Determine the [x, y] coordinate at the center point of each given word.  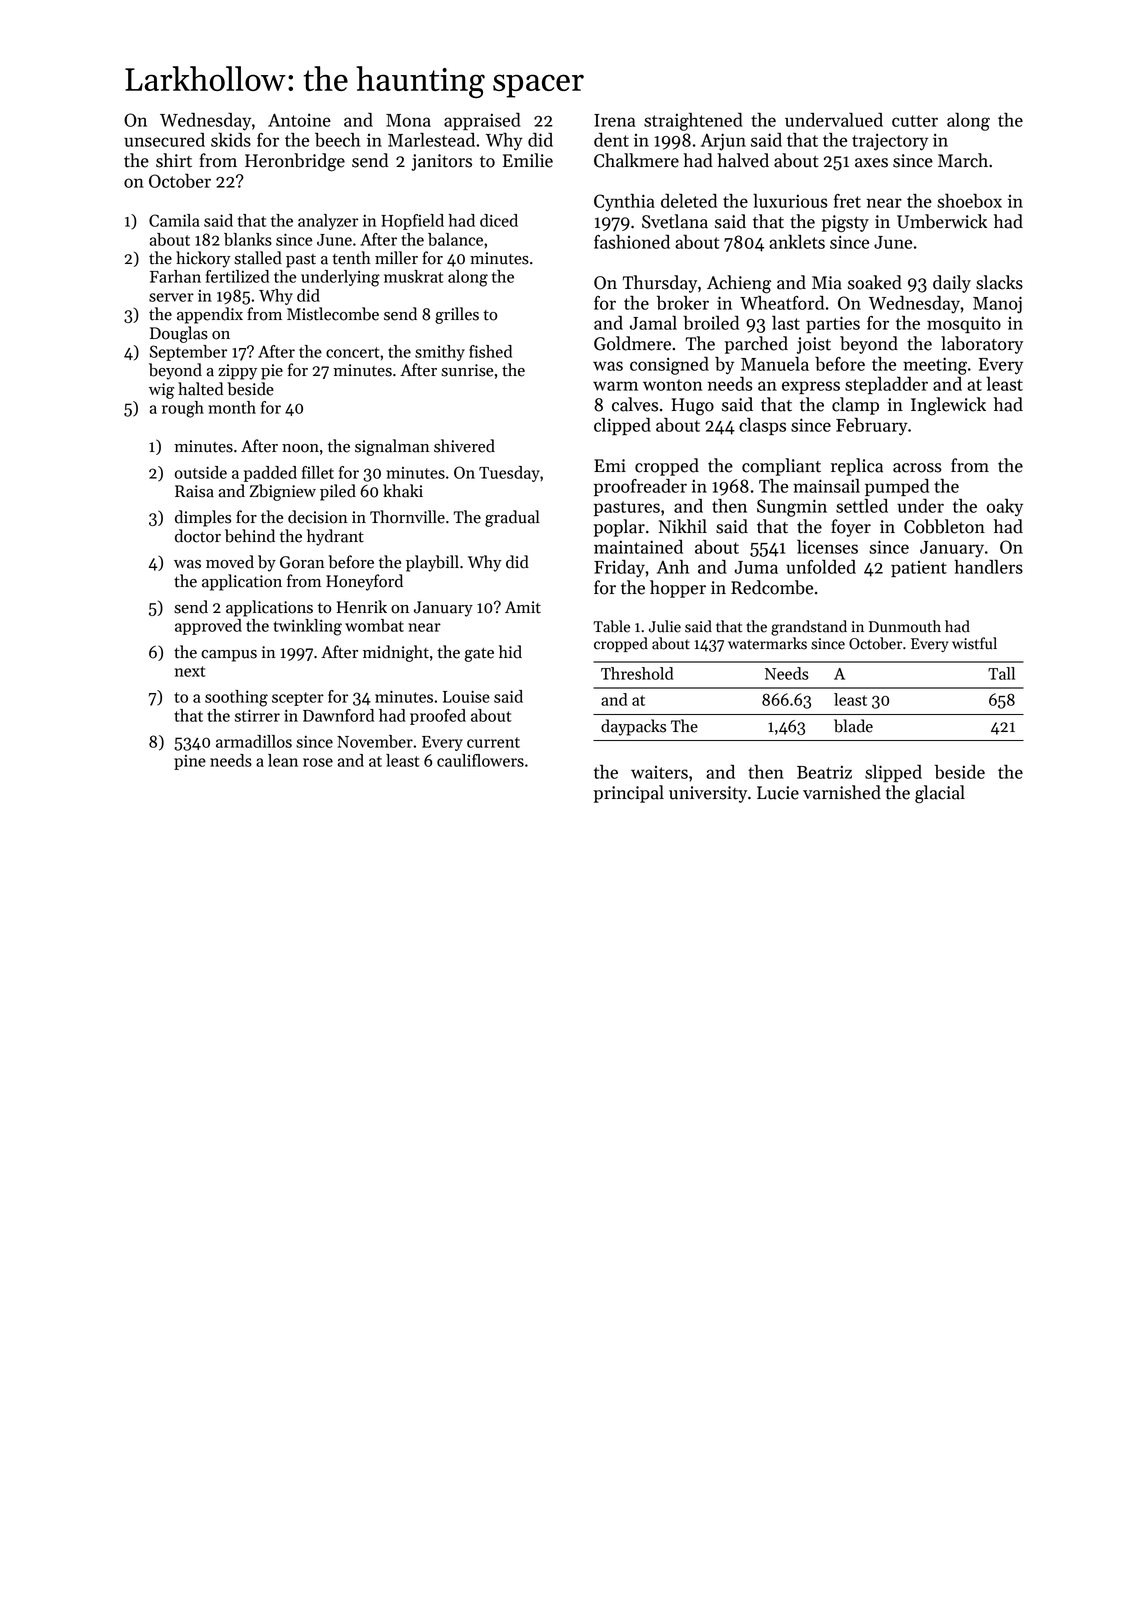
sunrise [467, 370]
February [872, 426]
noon [300, 448]
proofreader [640, 487]
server [171, 297]
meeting [935, 366]
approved [208, 627]
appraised [482, 121]
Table [611, 626]
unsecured [164, 139]
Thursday [660, 284]
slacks [999, 282]
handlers [988, 566]
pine [190, 762]
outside [201, 472]
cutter [915, 121]
